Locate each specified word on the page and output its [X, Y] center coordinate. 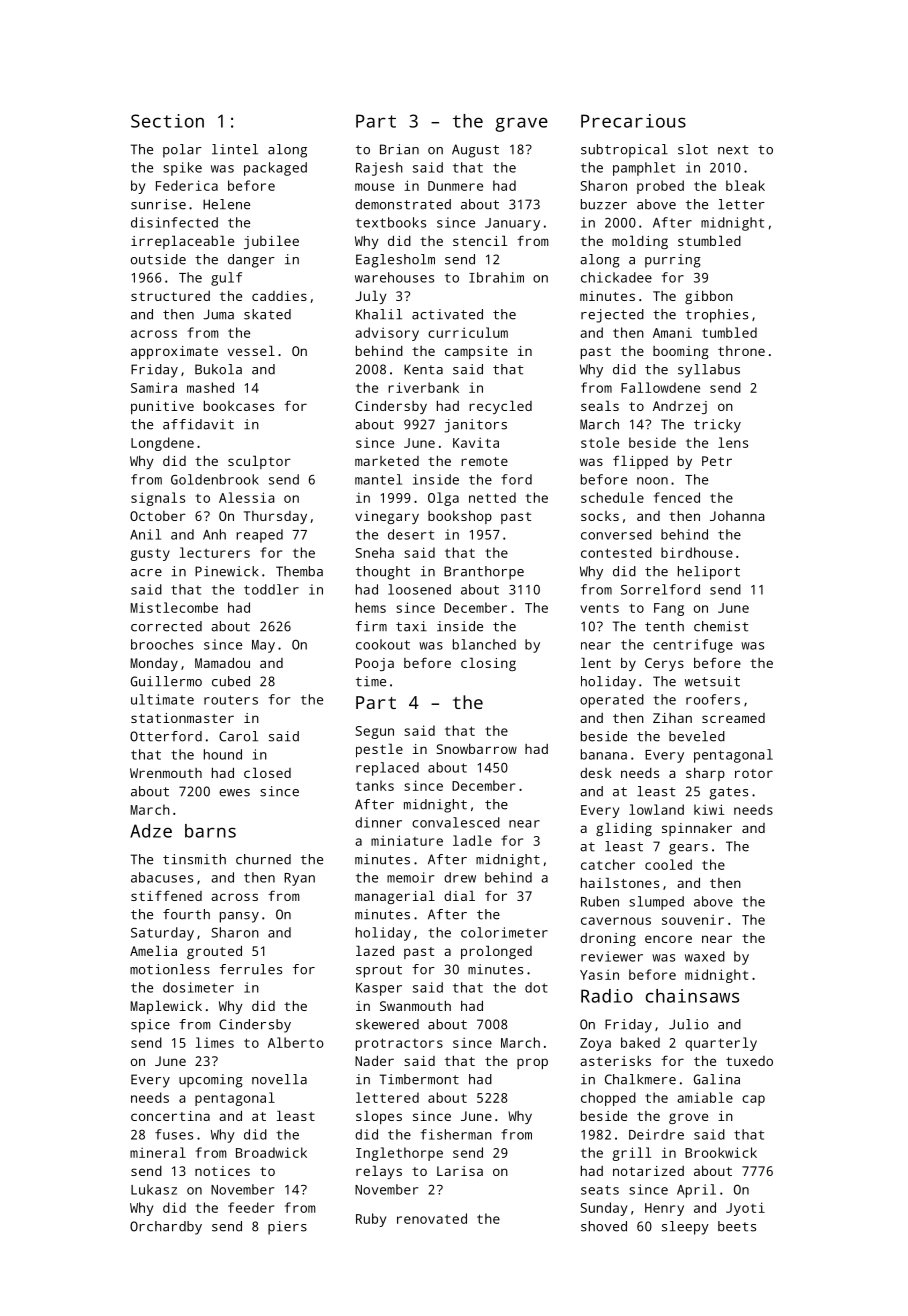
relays [379, 1172]
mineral [158, 1152]
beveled [697, 736]
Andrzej [680, 407]
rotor [754, 773]
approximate [174, 352]
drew [460, 877]
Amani [672, 333]
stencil [480, 240]
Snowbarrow [477, 749]
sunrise [158, 204]
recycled [500, 407]
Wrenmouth [166, 773]
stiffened [166, 895]
